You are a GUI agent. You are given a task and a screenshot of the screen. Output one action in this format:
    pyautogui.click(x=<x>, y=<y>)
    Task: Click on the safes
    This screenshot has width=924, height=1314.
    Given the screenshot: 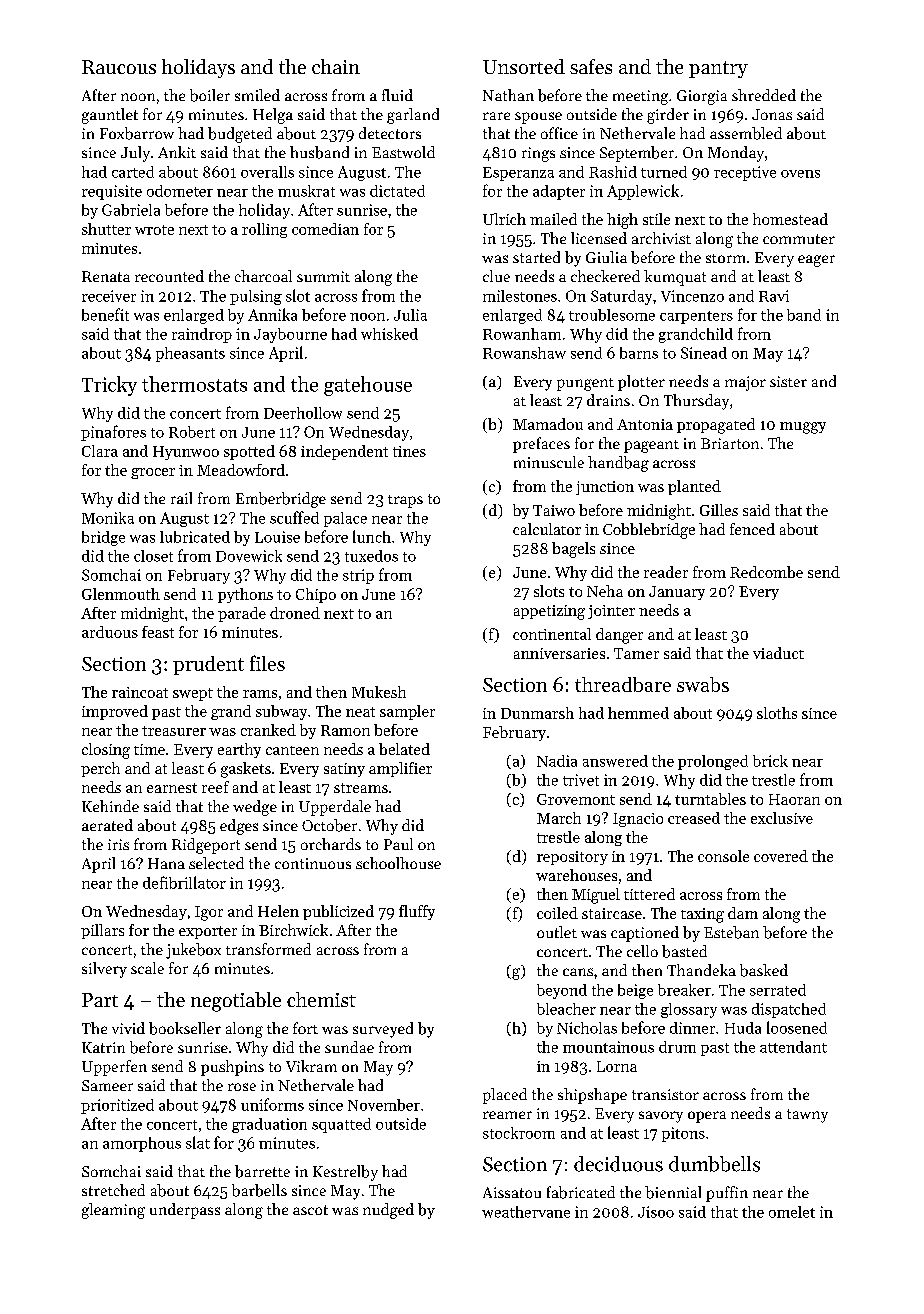 What is the action you would take?
    pyautogui.click(x=591, y=66)
